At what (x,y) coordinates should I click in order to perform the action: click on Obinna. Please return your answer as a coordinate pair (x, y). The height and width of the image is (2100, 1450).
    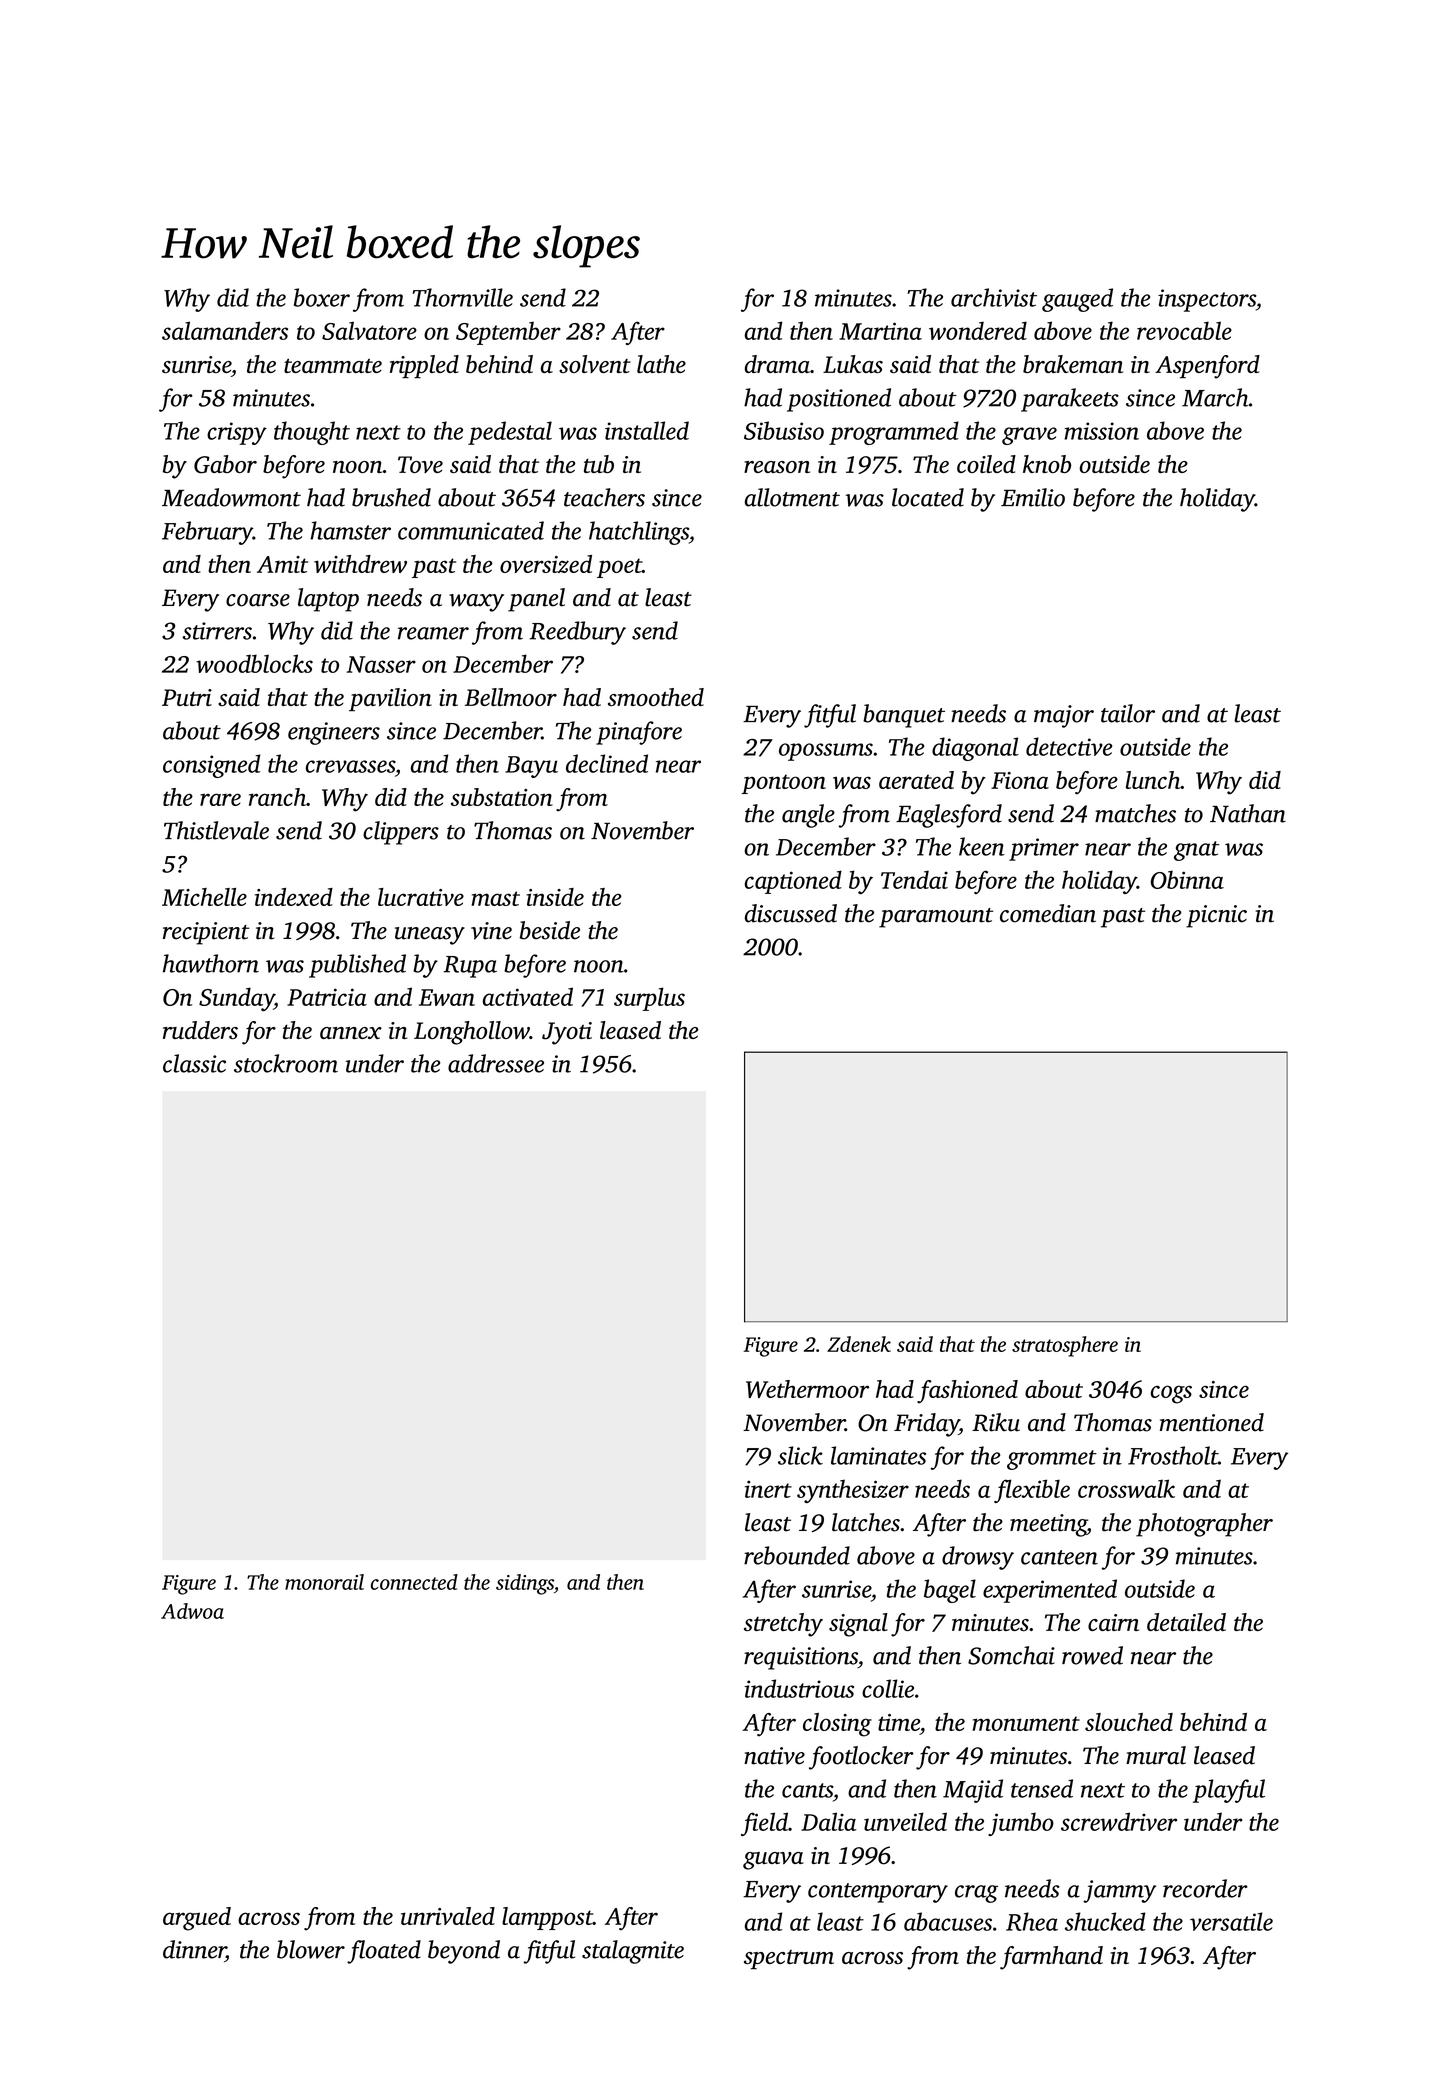
    Looking at the image, I should click on (1187, 879).
